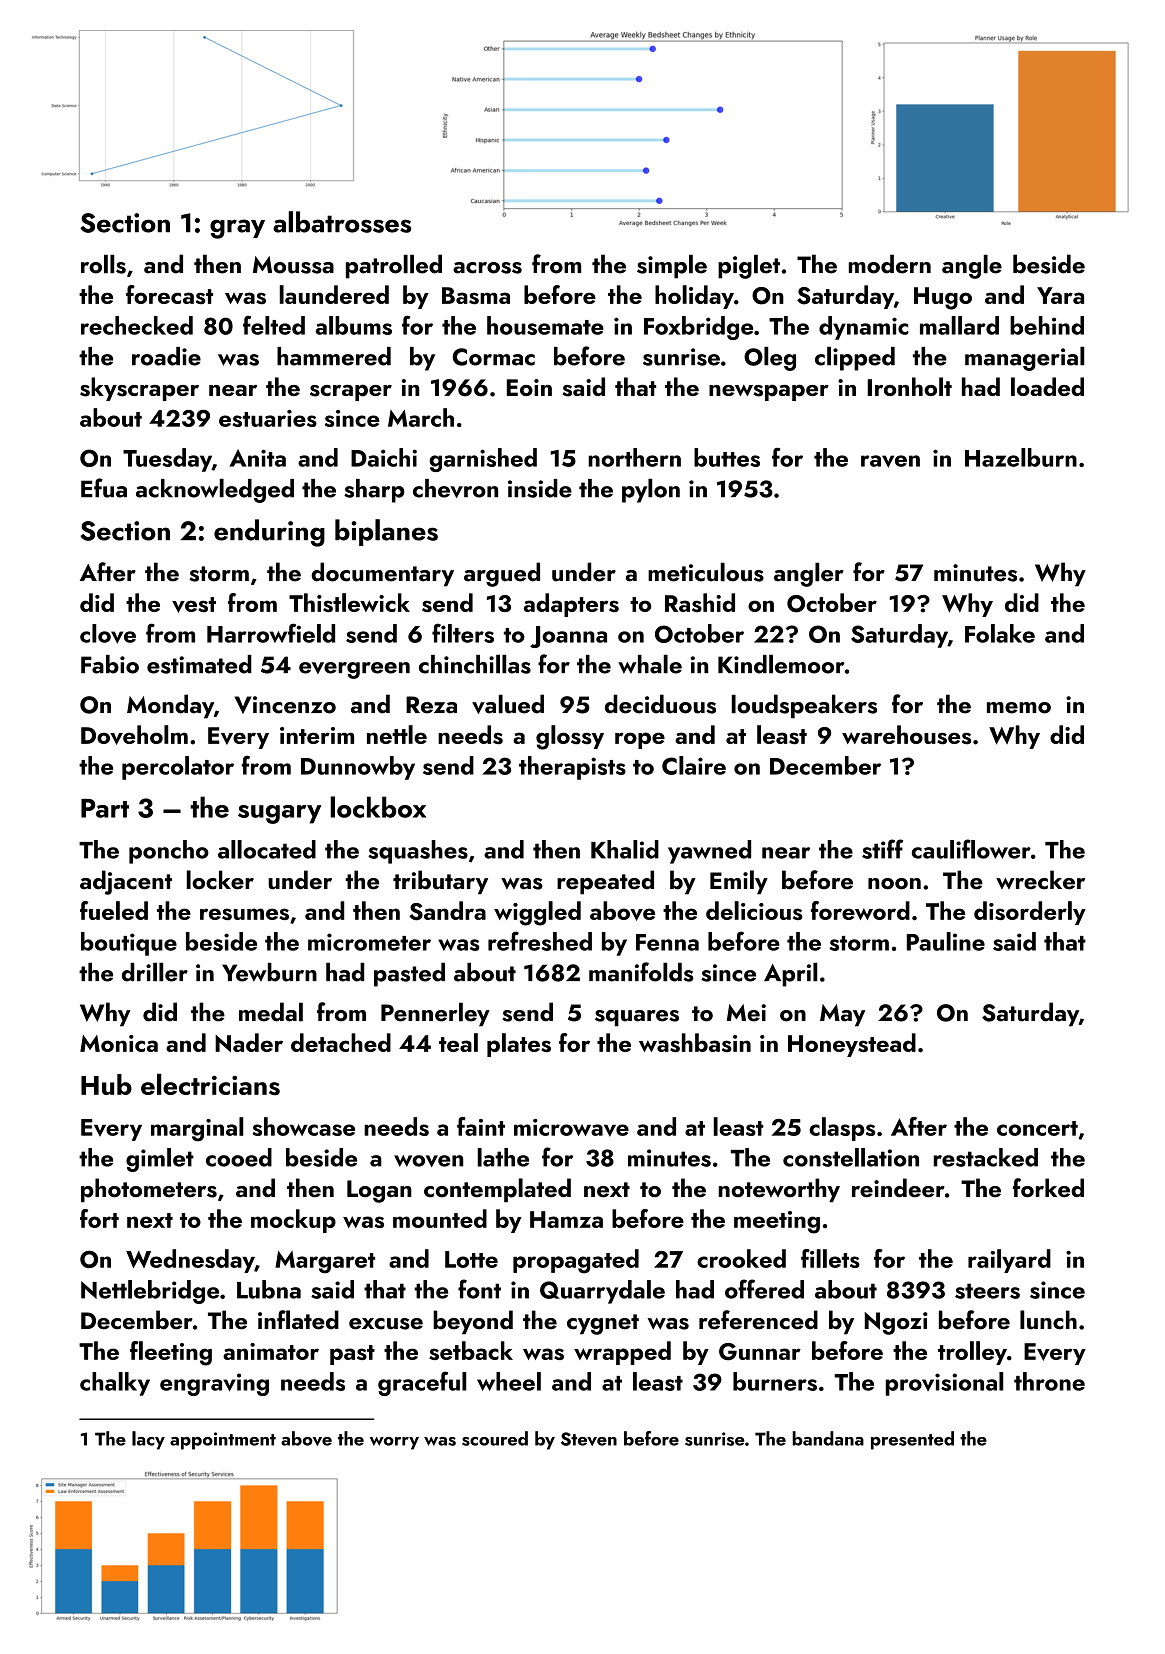 The image size is (1165, 1654). I want to click on fort, so click(99, 1218).
